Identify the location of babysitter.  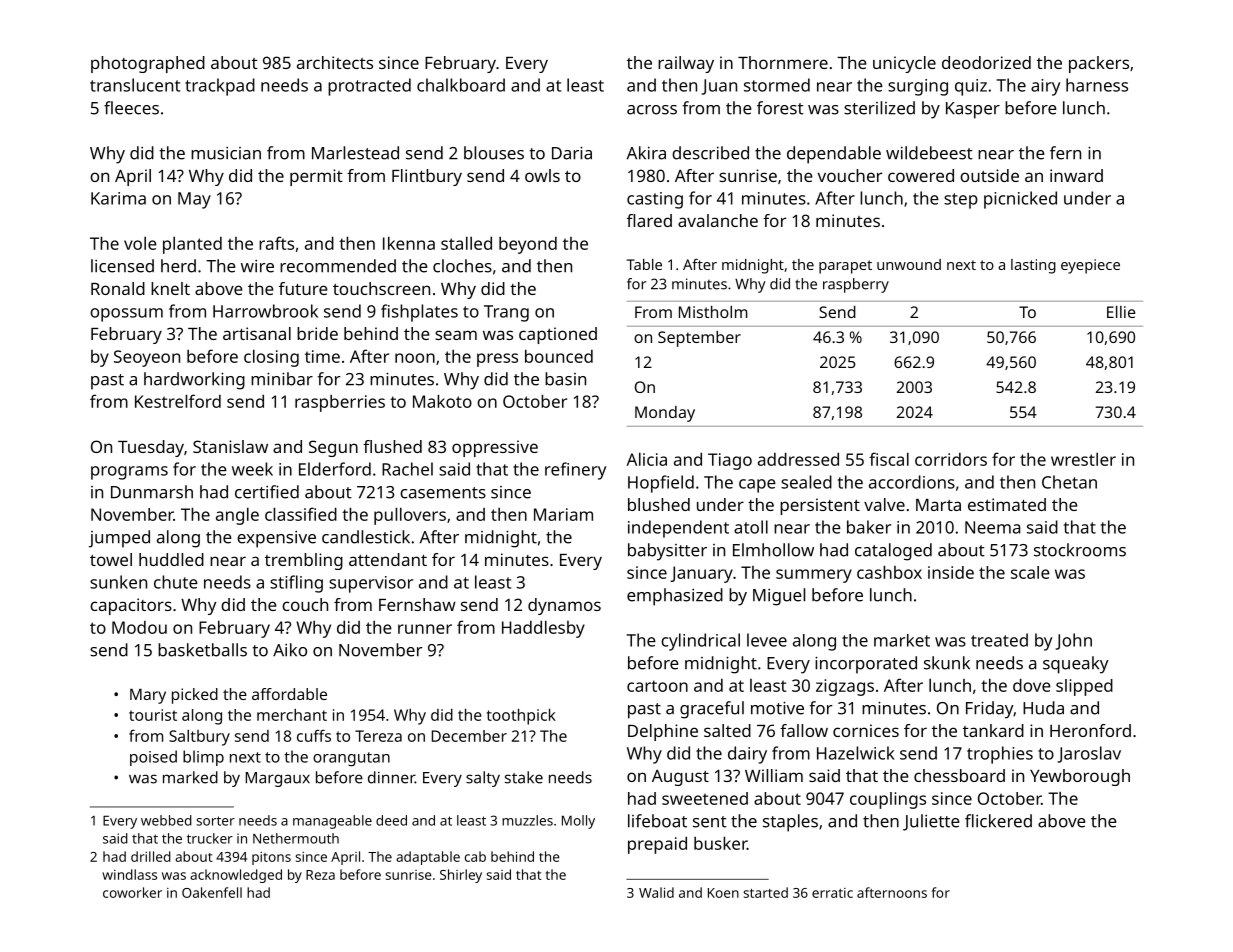
(667, 552).
